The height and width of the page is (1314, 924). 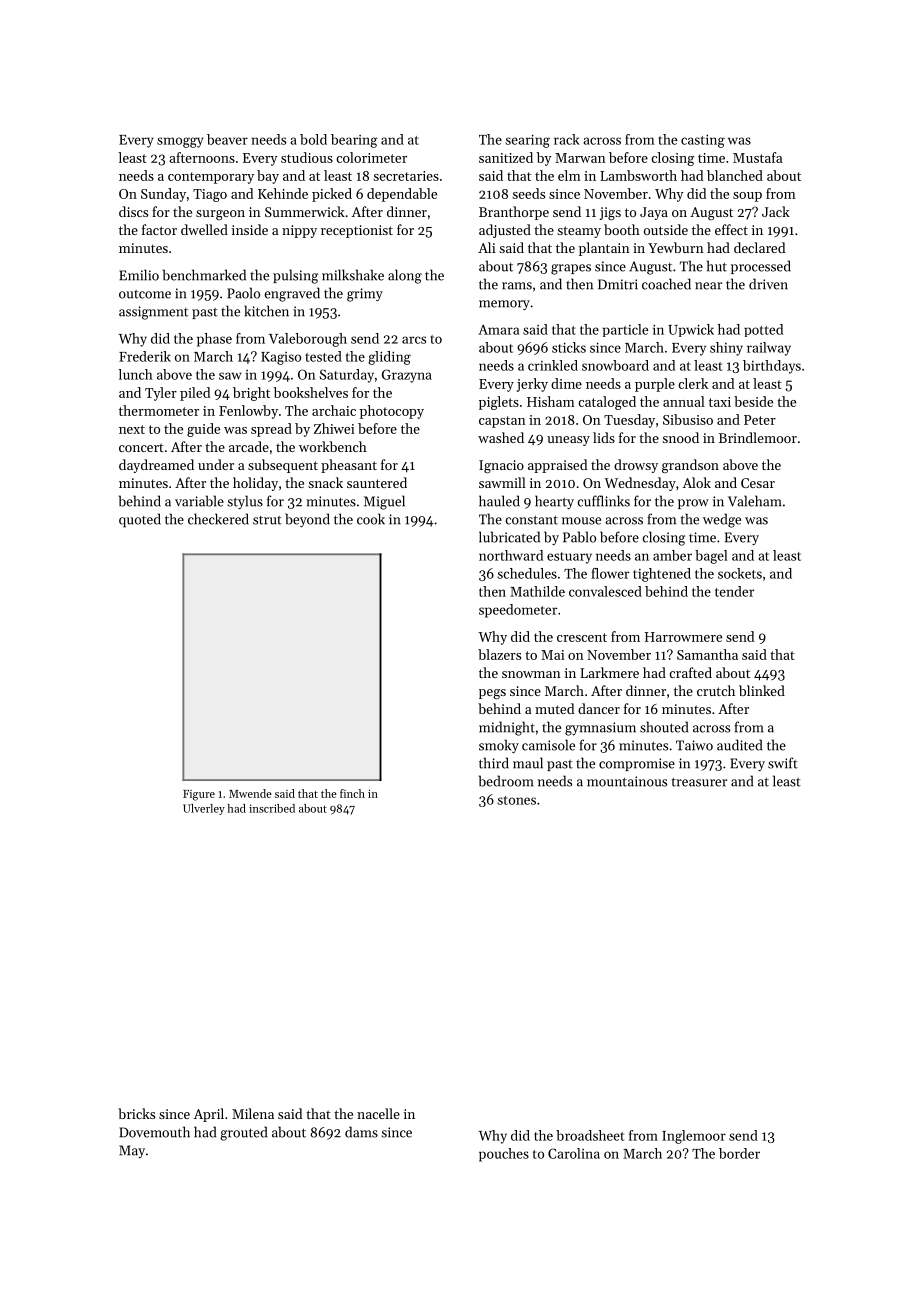 What do you see at coordinates (132, 429) in the page?
I see `next` at bounding box center [132, 429].
